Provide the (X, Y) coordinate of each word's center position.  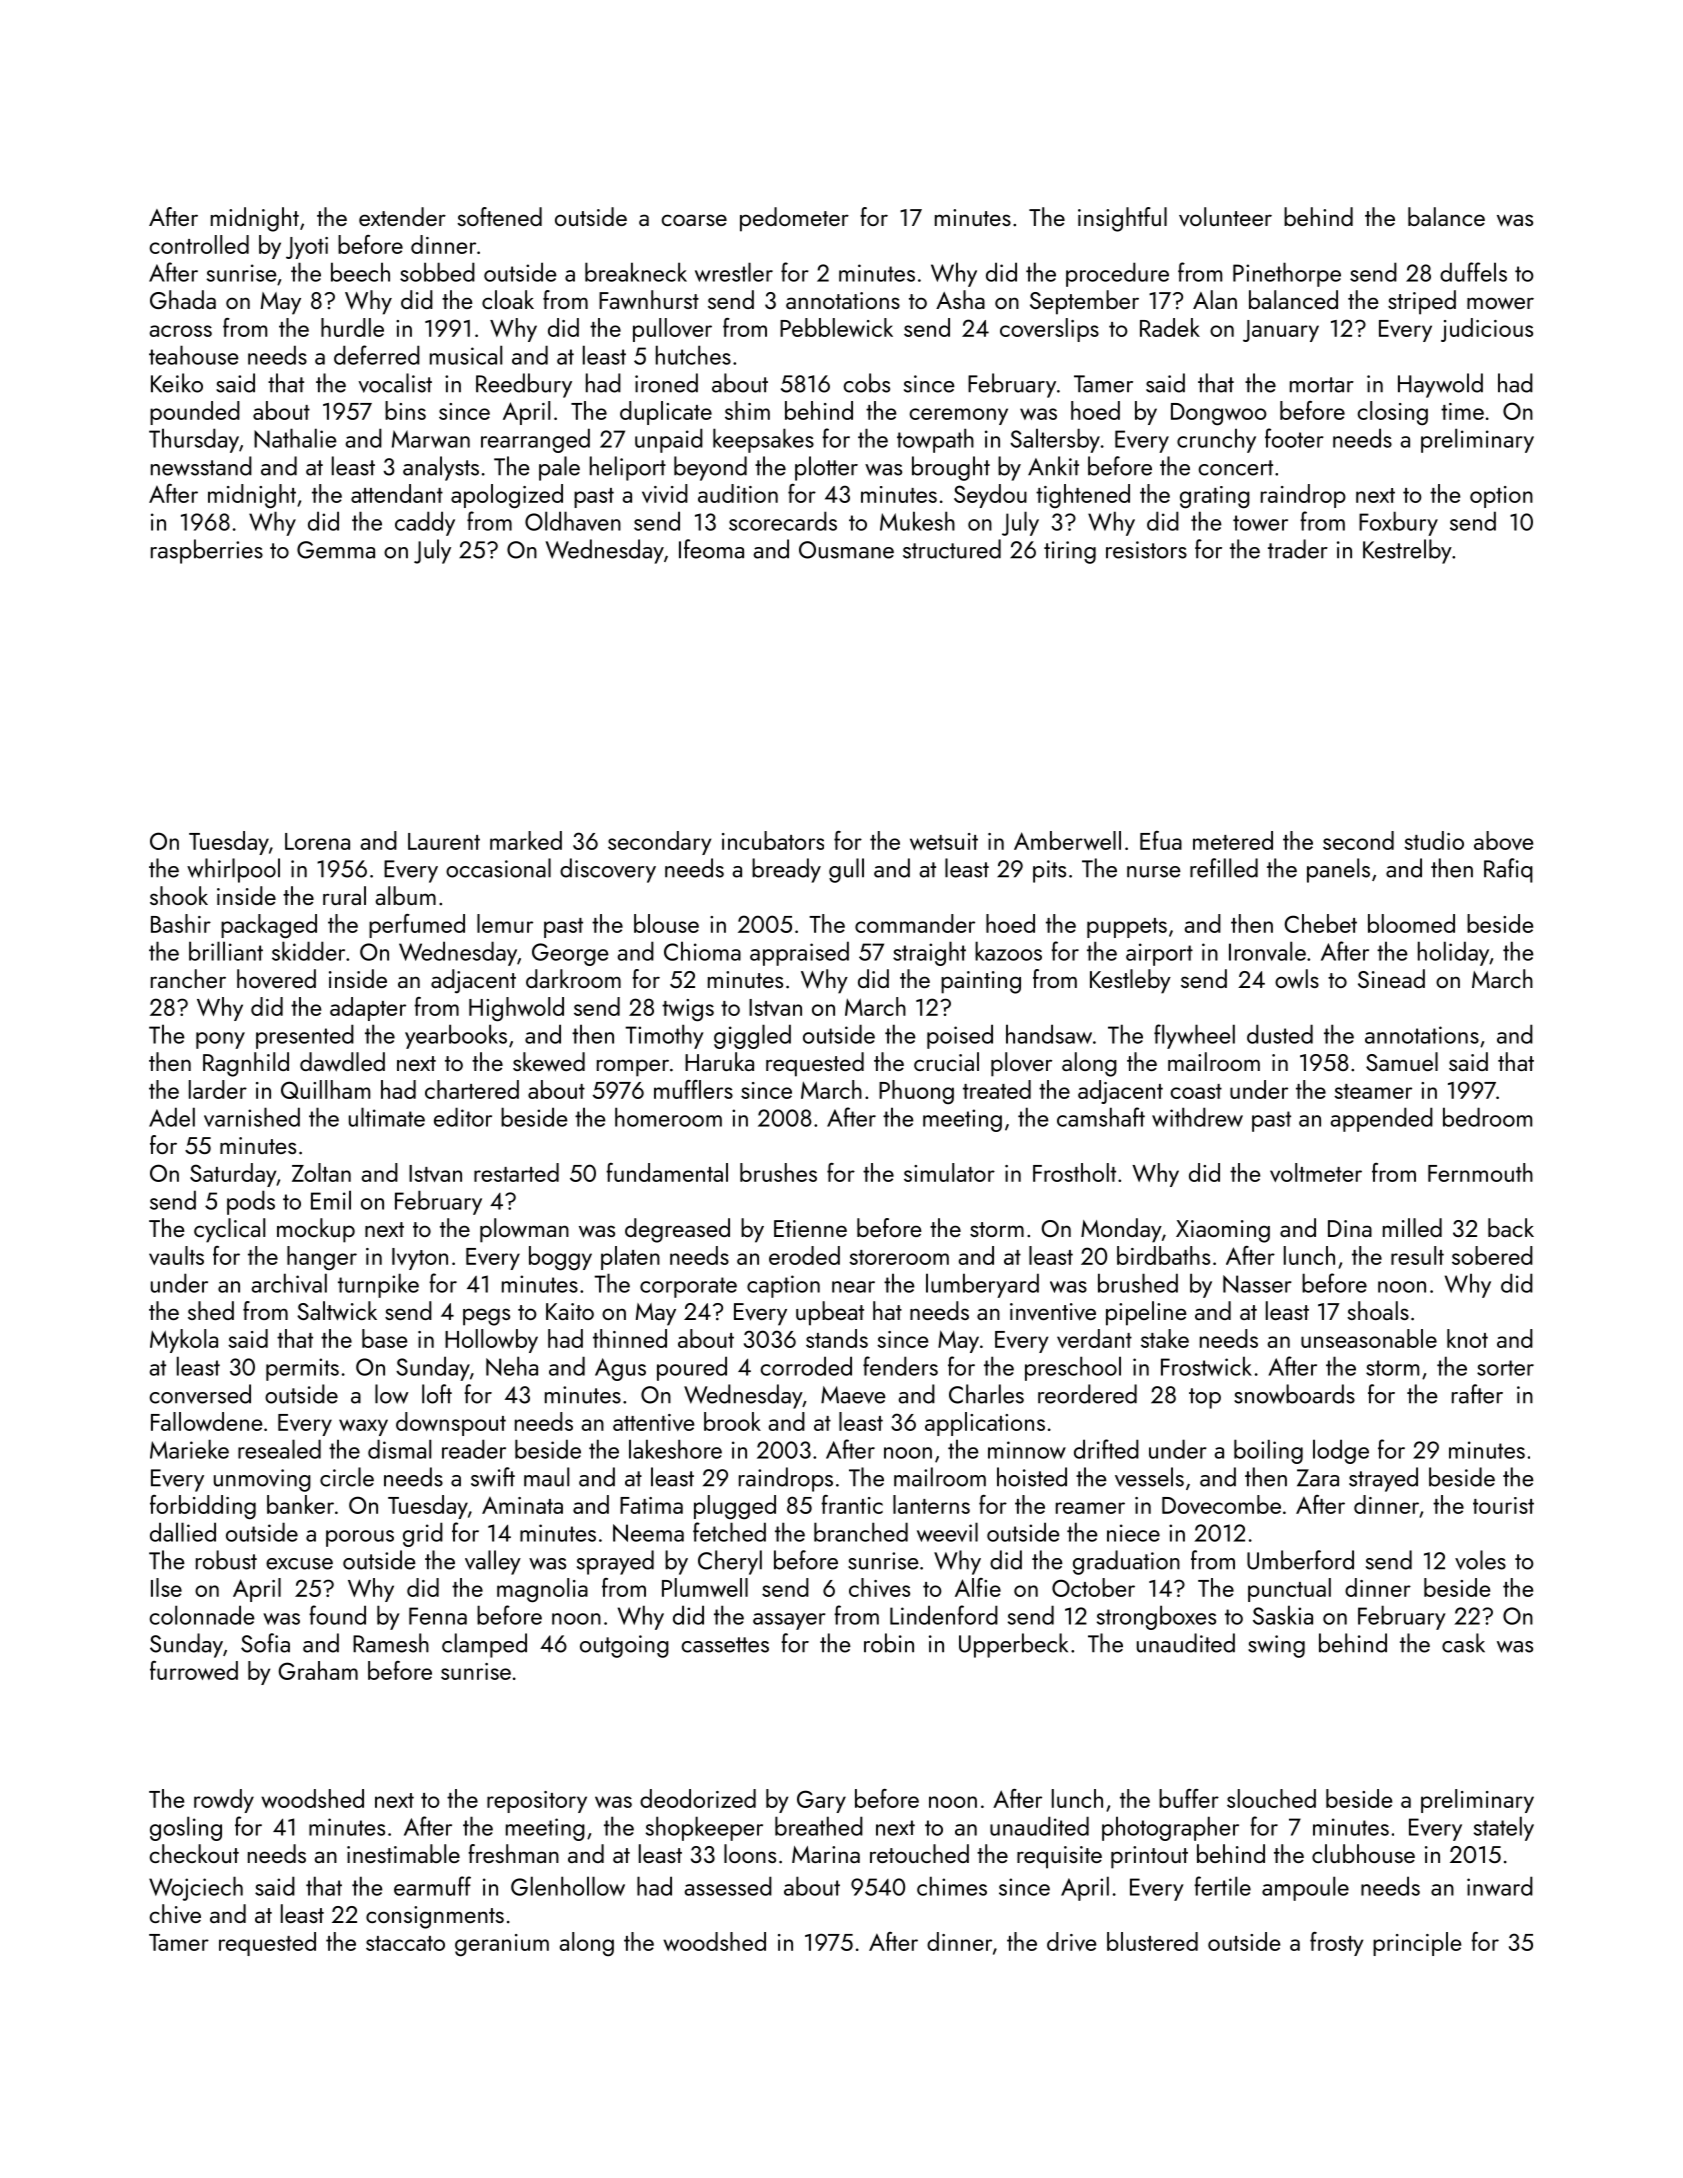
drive (1071, 1941)
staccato (405, 1943)
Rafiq (1508, 870)
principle (1417, 1944)
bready (786, 870)
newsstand (201, 466)
